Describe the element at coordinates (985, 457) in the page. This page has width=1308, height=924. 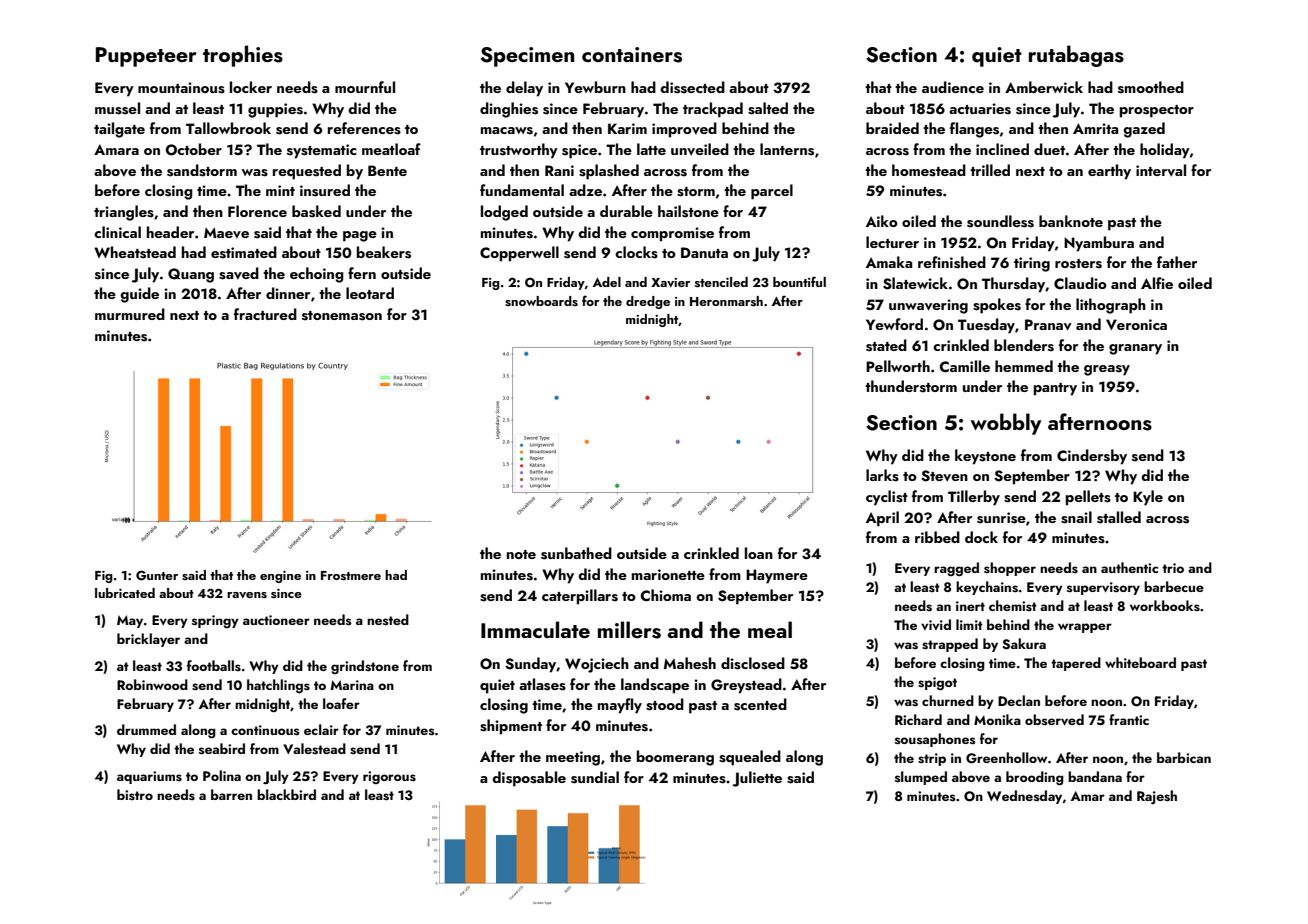
I see `keystone` at that location.
